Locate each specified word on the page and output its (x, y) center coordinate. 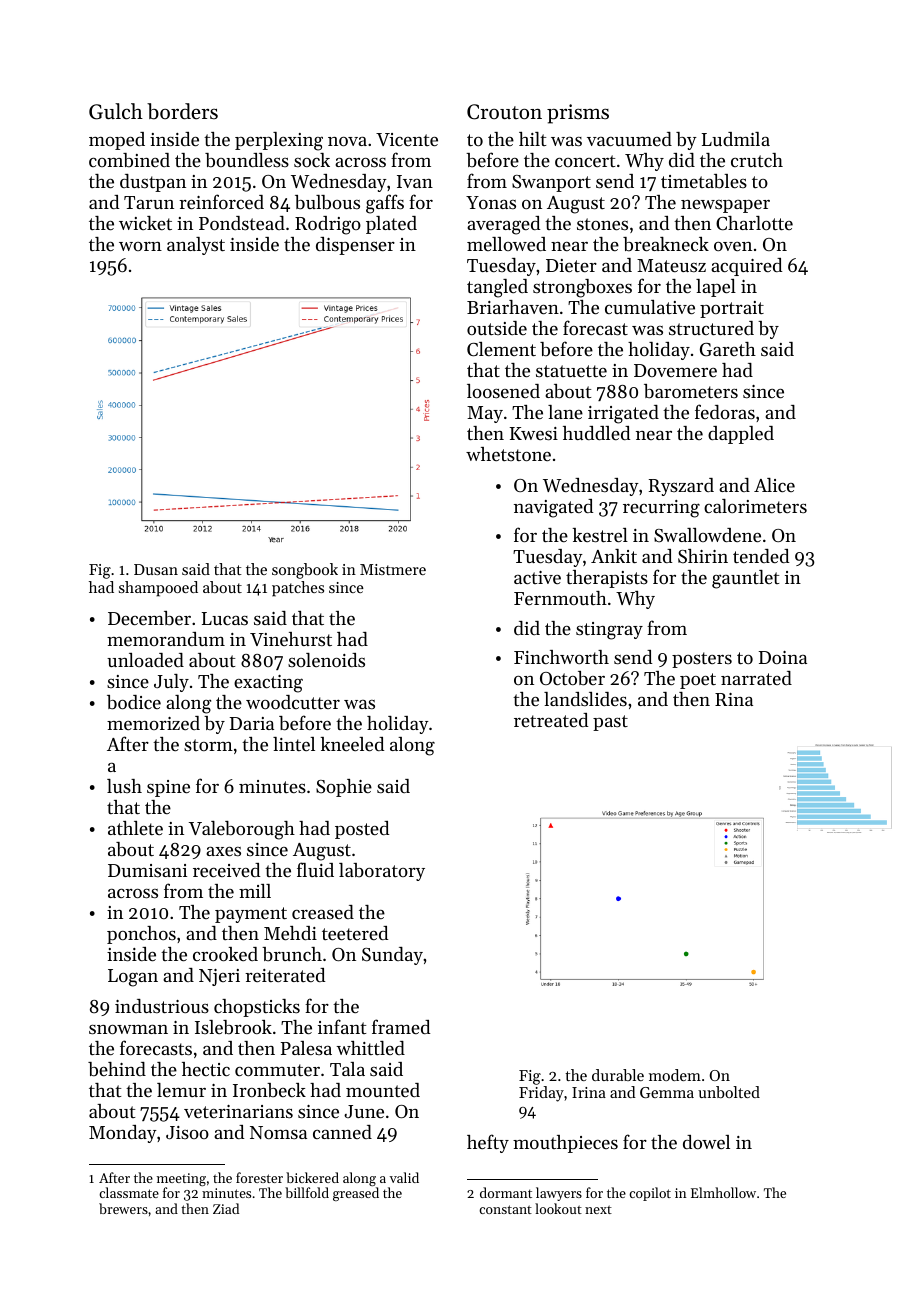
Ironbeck (269, 1090)
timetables (704, 181)
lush (124, 786)
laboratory (382, 872)
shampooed (158, 589)
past (610, 723)
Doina (783, 657)
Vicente (407, 139)
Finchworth (561, 657)
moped (117, 141)
